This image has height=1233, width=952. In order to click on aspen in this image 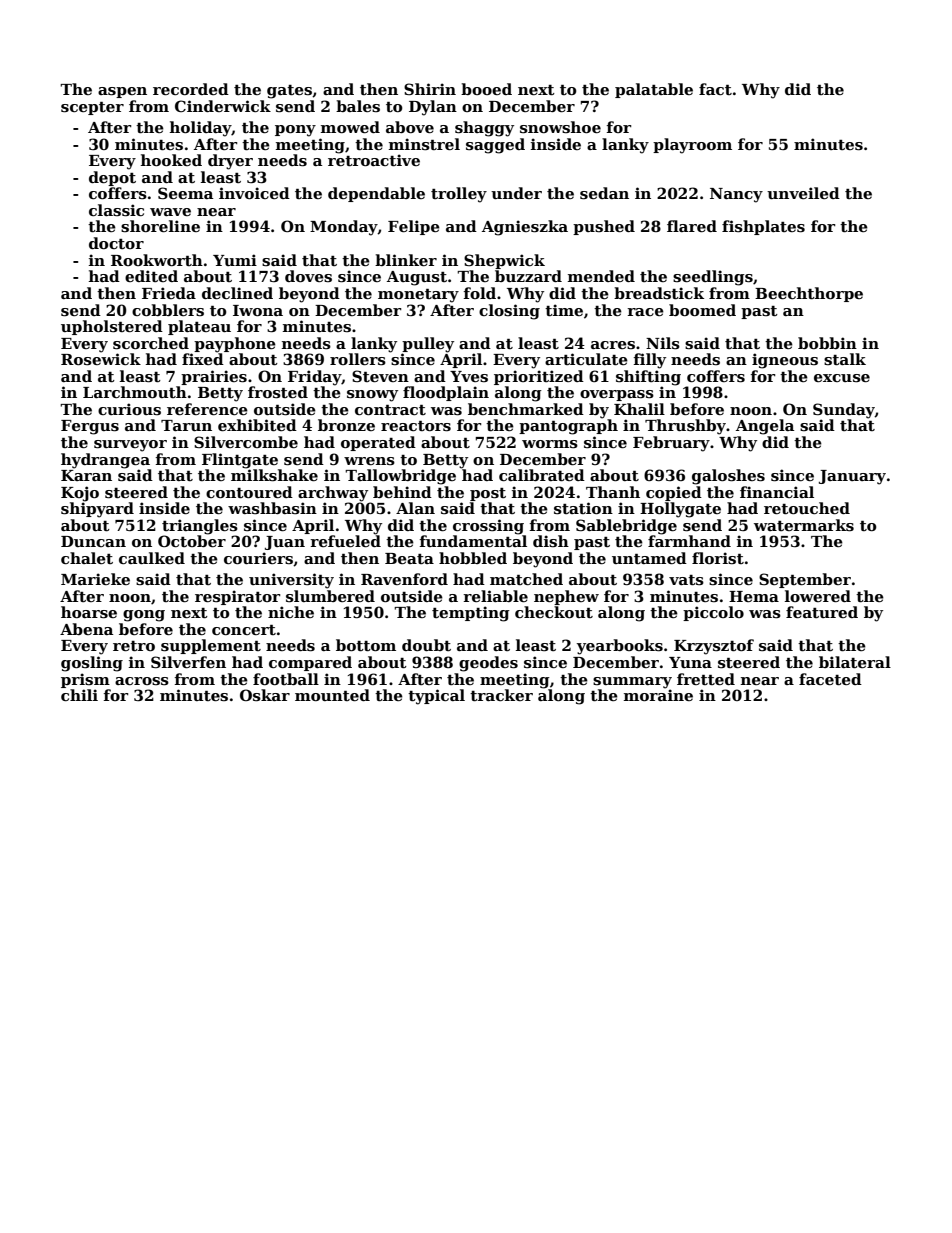, I will do `click(122, 92)`.
